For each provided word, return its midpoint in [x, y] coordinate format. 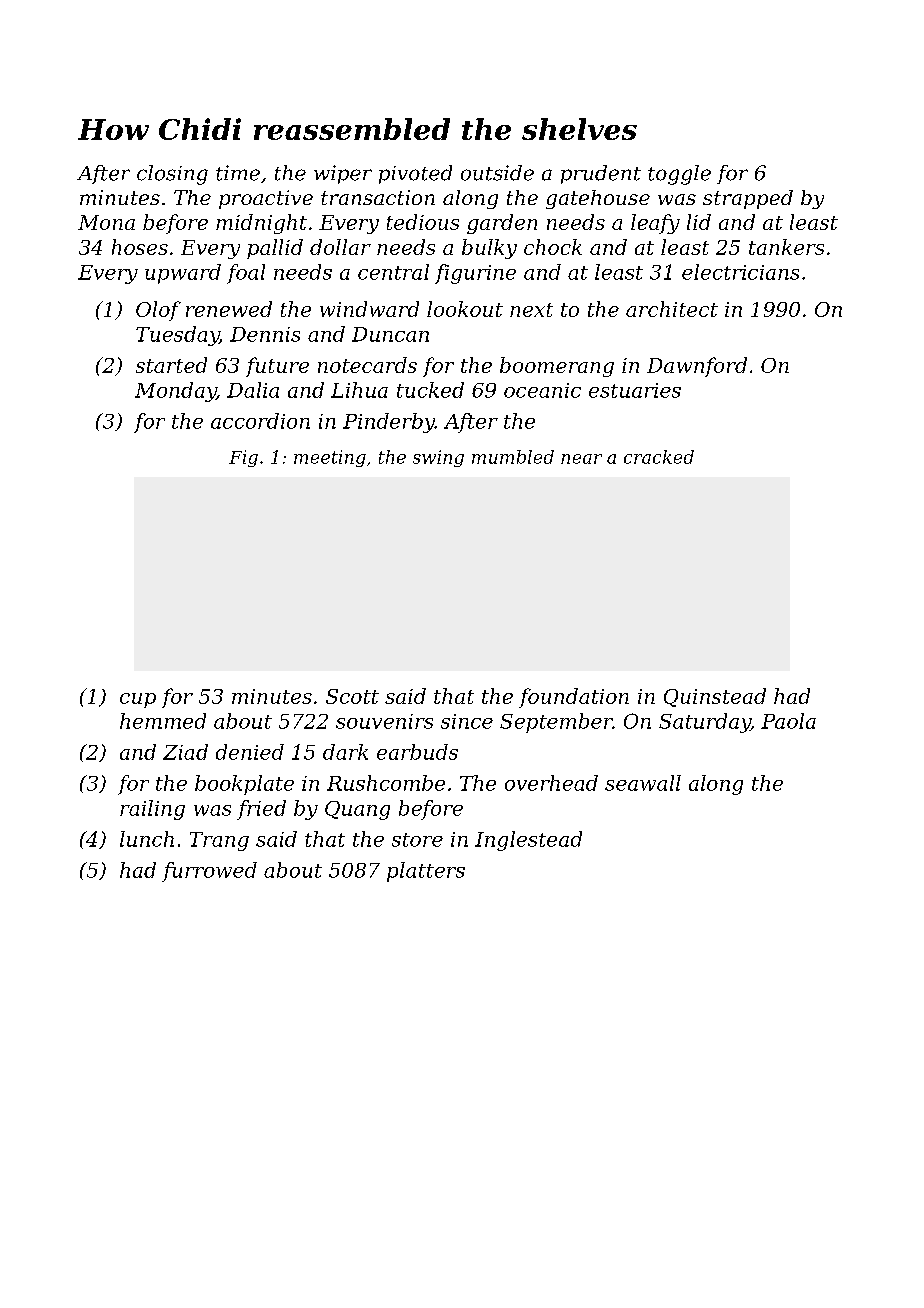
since [467, 721]
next [531, 310]
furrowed [209, 872]
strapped [748, 199]
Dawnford [697, 367]
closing [172, 175]
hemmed [163, 721]
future [277, 367]
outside [497, 173]
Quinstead [715, 697]
